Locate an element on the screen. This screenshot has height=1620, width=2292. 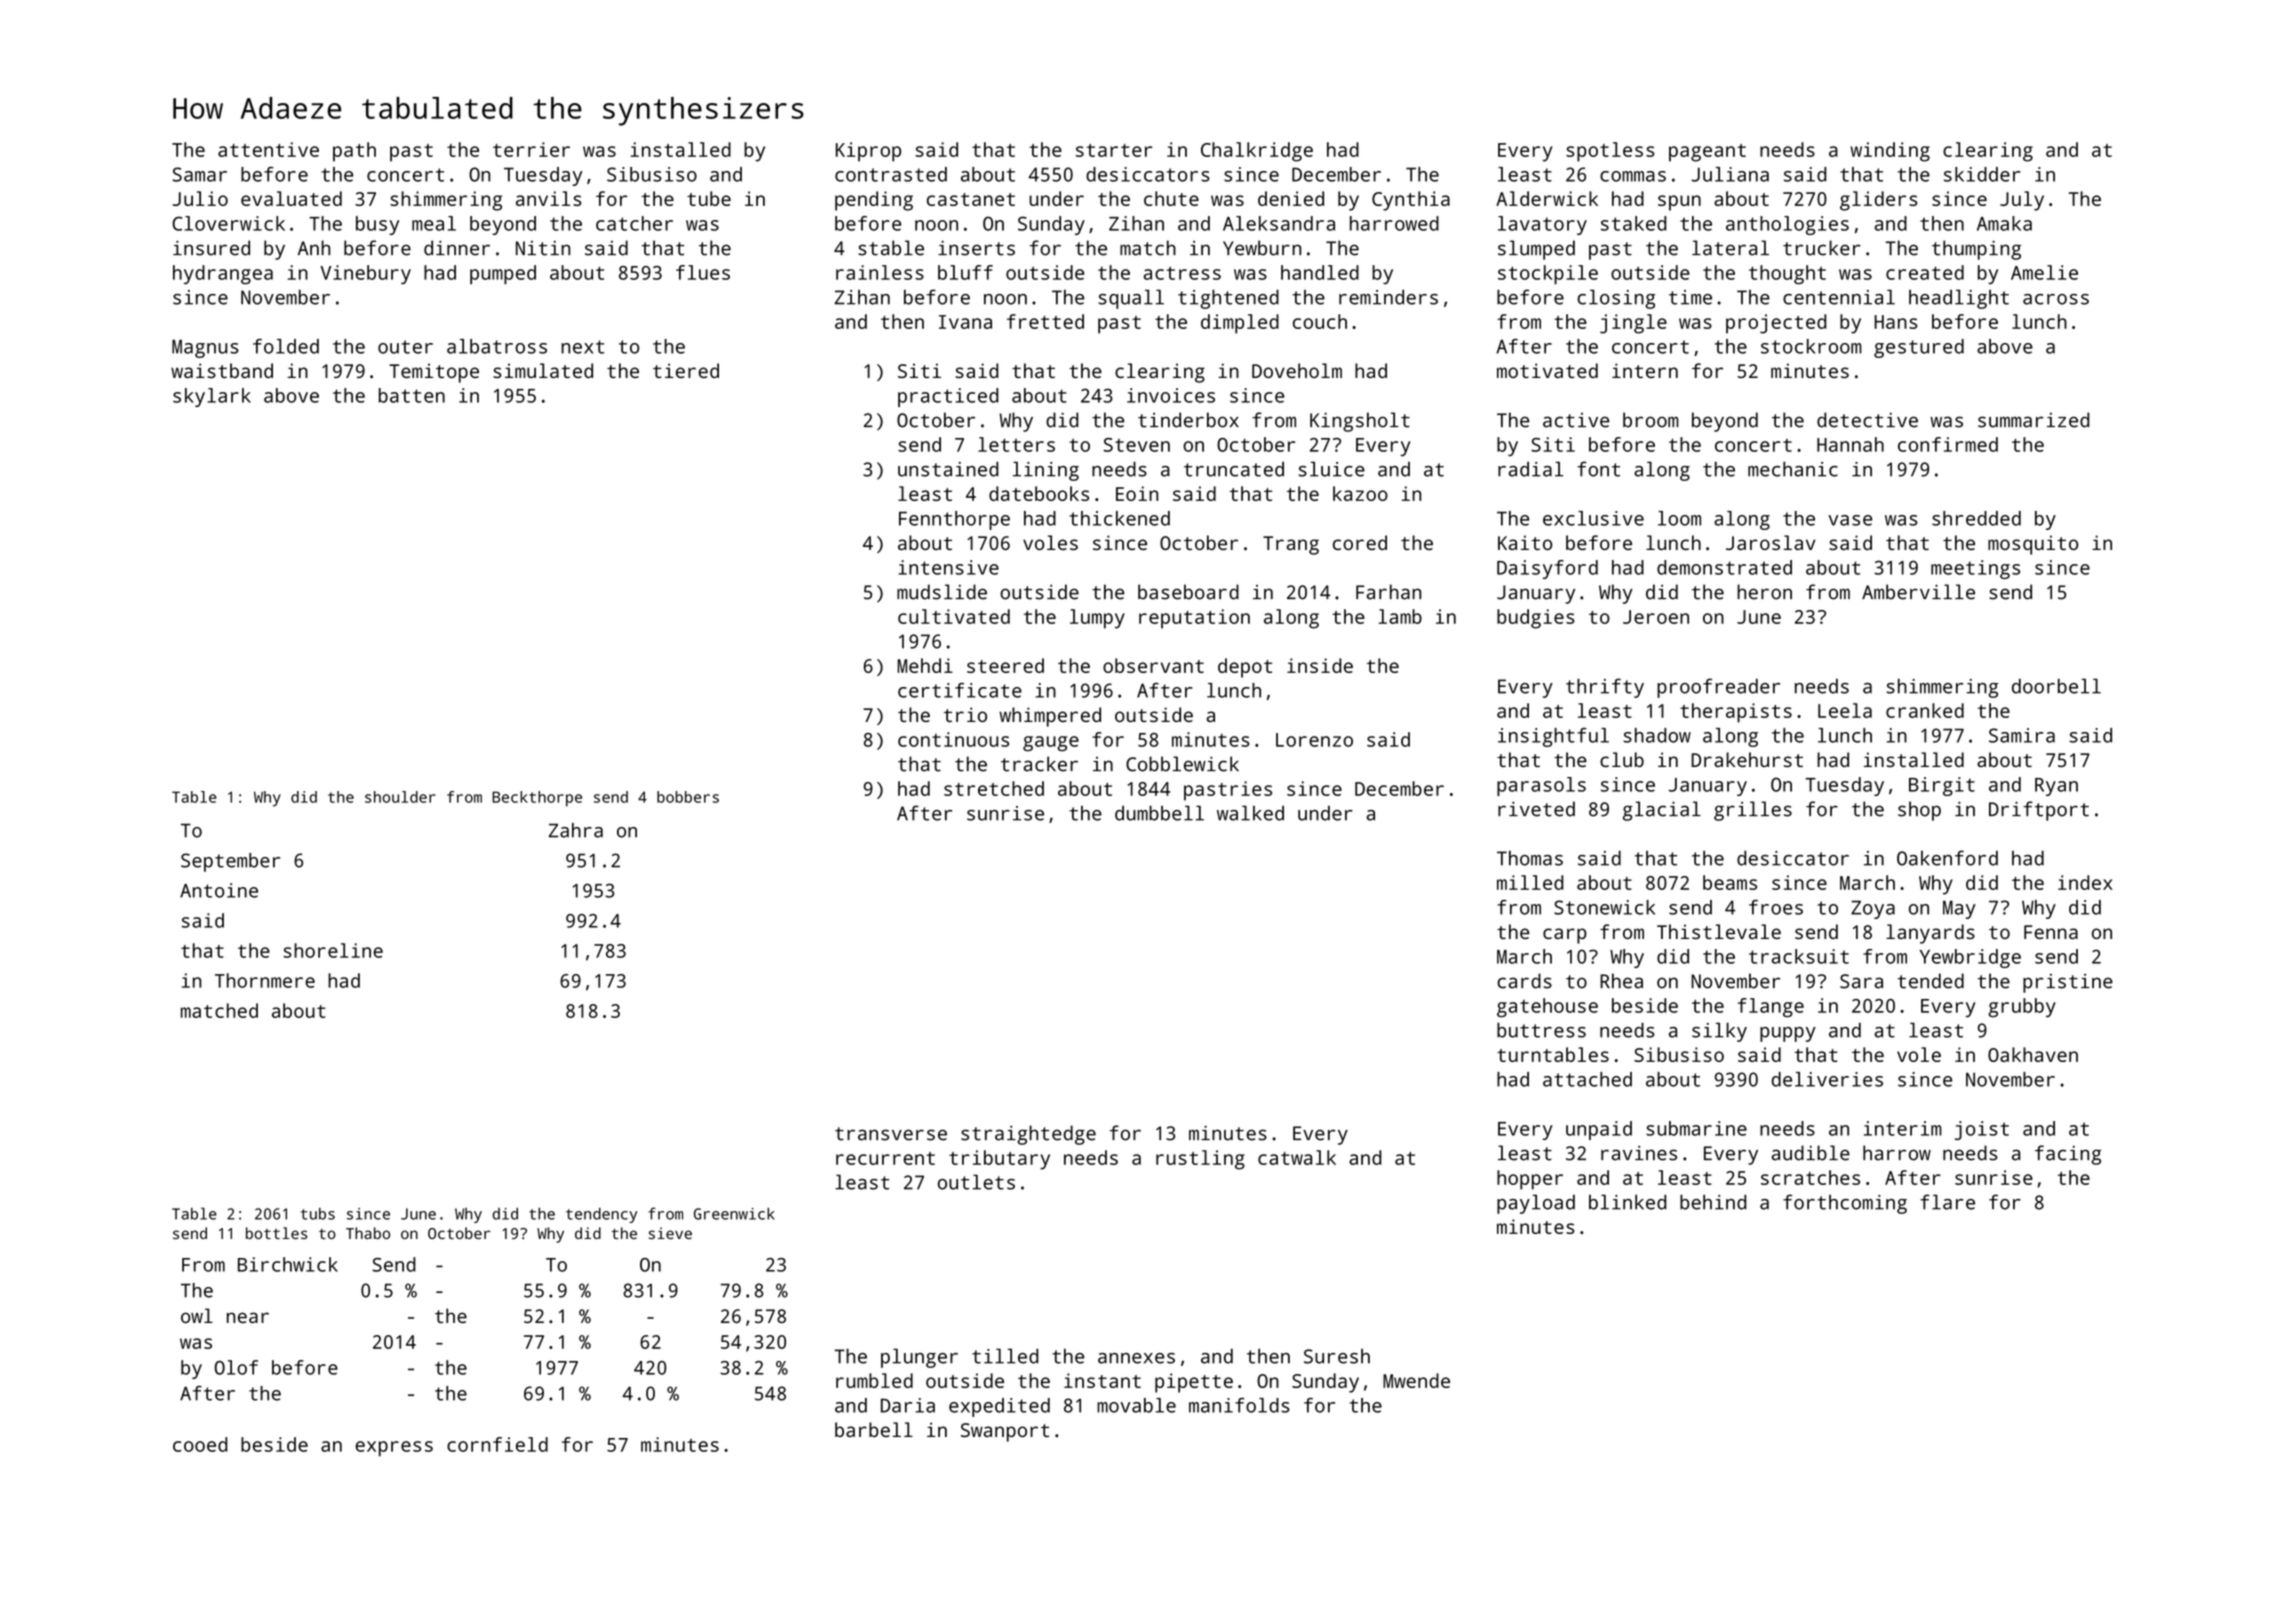
dinner is located at coordinates (457, 248).
